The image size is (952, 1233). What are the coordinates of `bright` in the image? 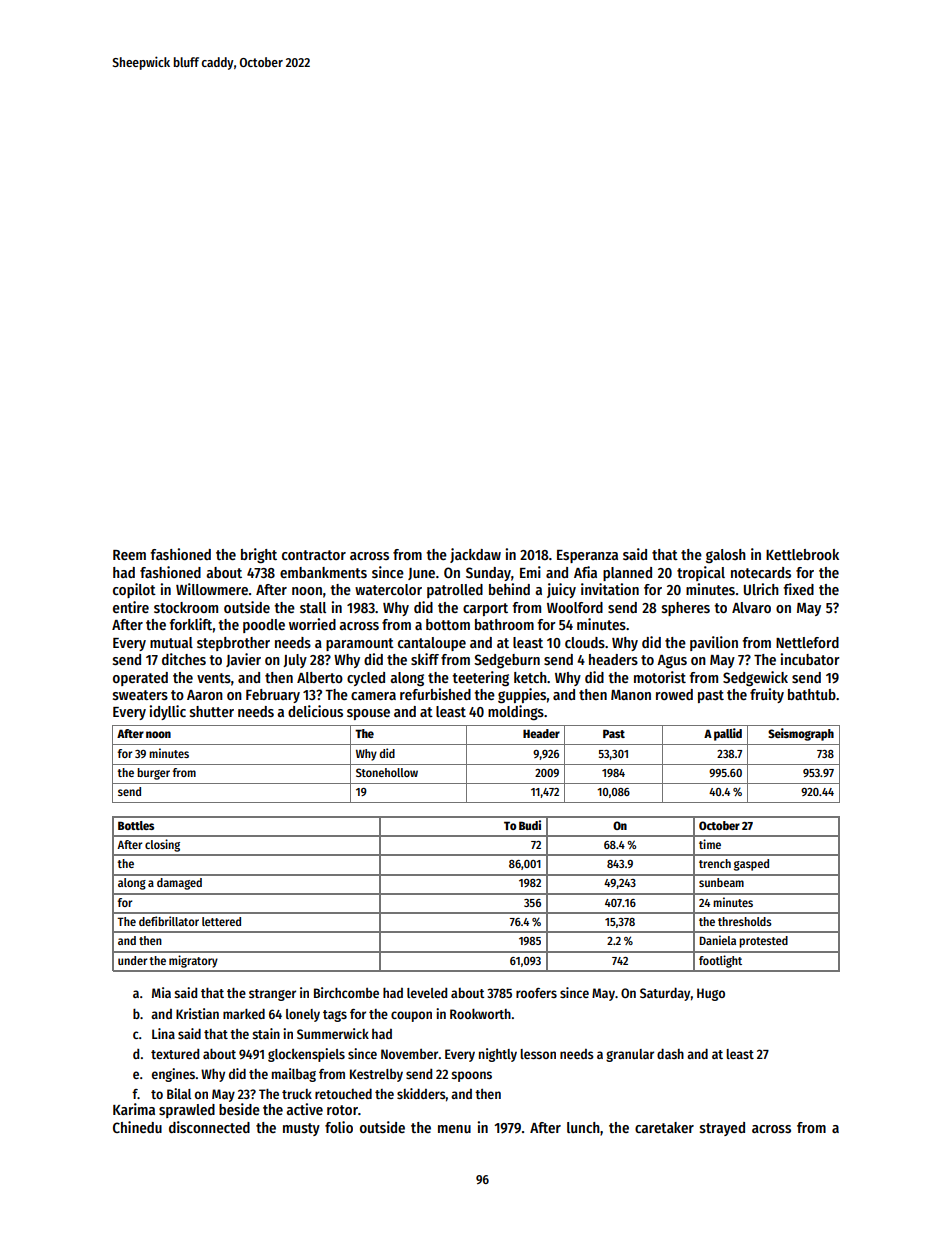 It's located at (259, 555).
